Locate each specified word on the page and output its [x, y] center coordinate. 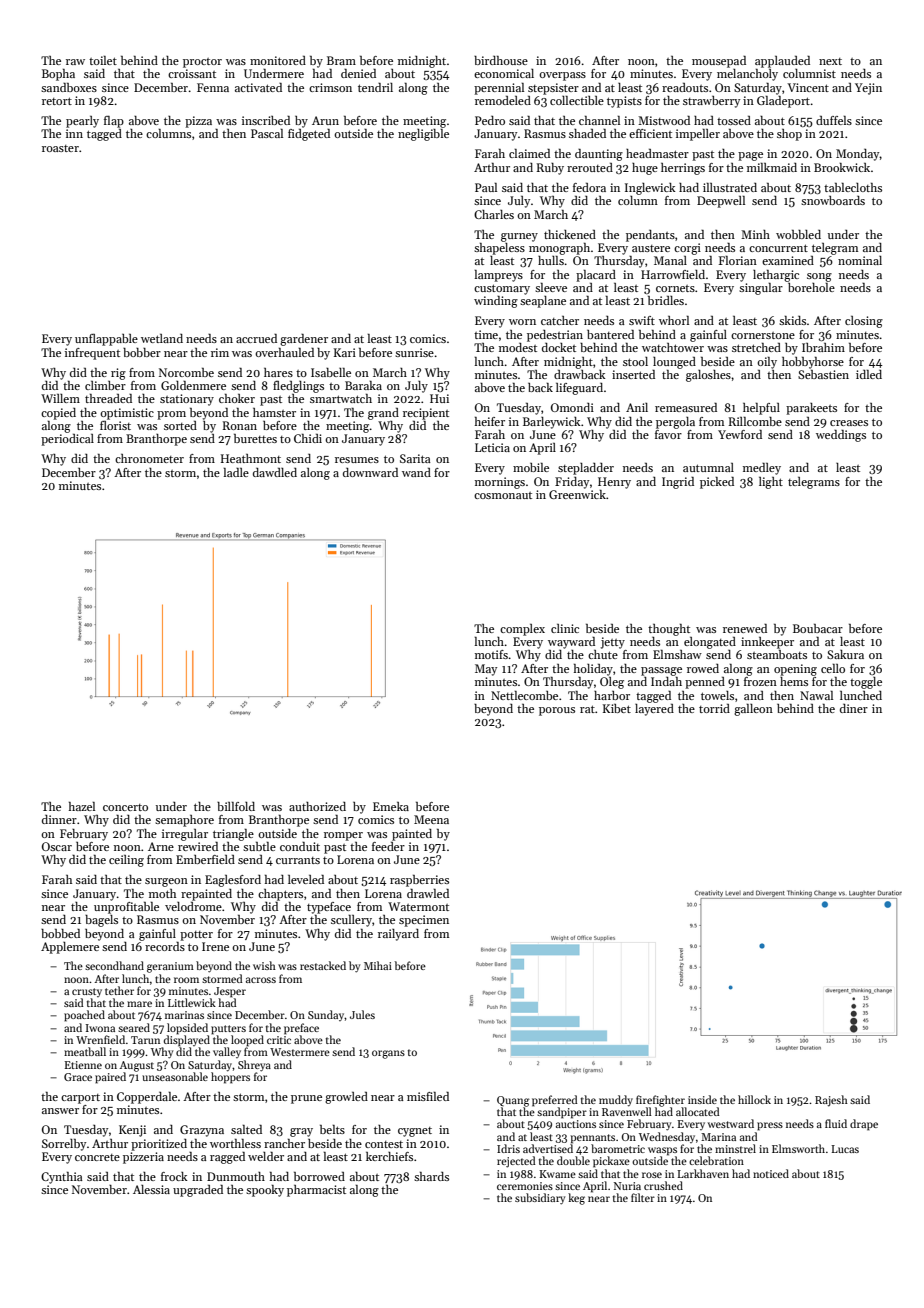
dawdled [275, 472]
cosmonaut [503, 495]
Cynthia [62, 1178]
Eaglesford [233, 881]
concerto [125, 807]
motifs [491, 654]
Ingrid [678, 483]
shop [789, 135]
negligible [423, 135]
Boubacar [818, 628]
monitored [278, 60]
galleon [753, 710]
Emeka [391, 806]
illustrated [730, 187]
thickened [570, 234]
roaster [60, 148]
